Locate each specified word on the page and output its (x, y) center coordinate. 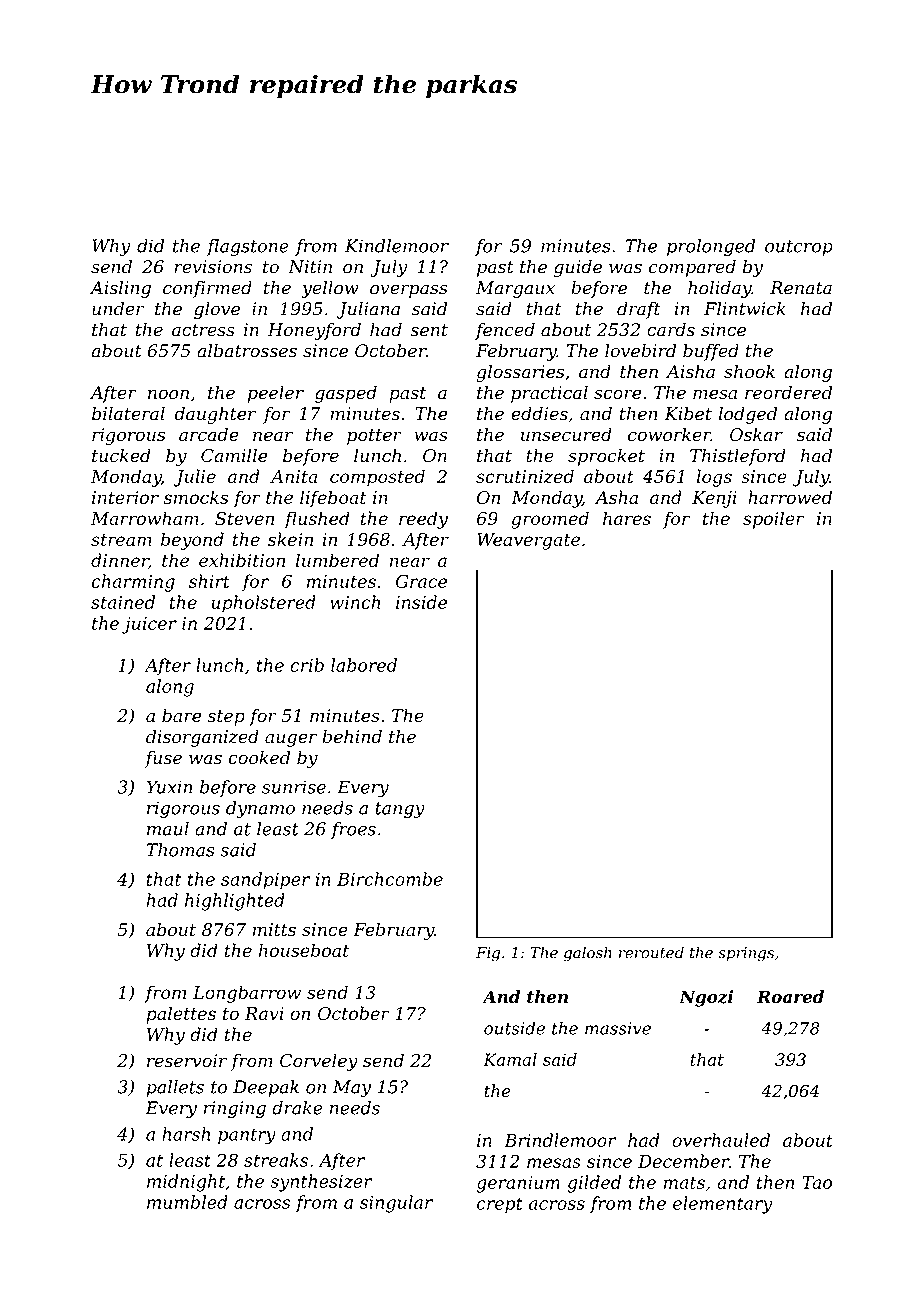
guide (578, 268)
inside (421, 602)
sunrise (294, 787)
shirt (209, 581)
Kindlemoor (397, 246)
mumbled (187, 1202)
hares (627, 518)
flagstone (247, 247)
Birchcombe (390, 879)
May (352, 1088)
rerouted (651, 952)
